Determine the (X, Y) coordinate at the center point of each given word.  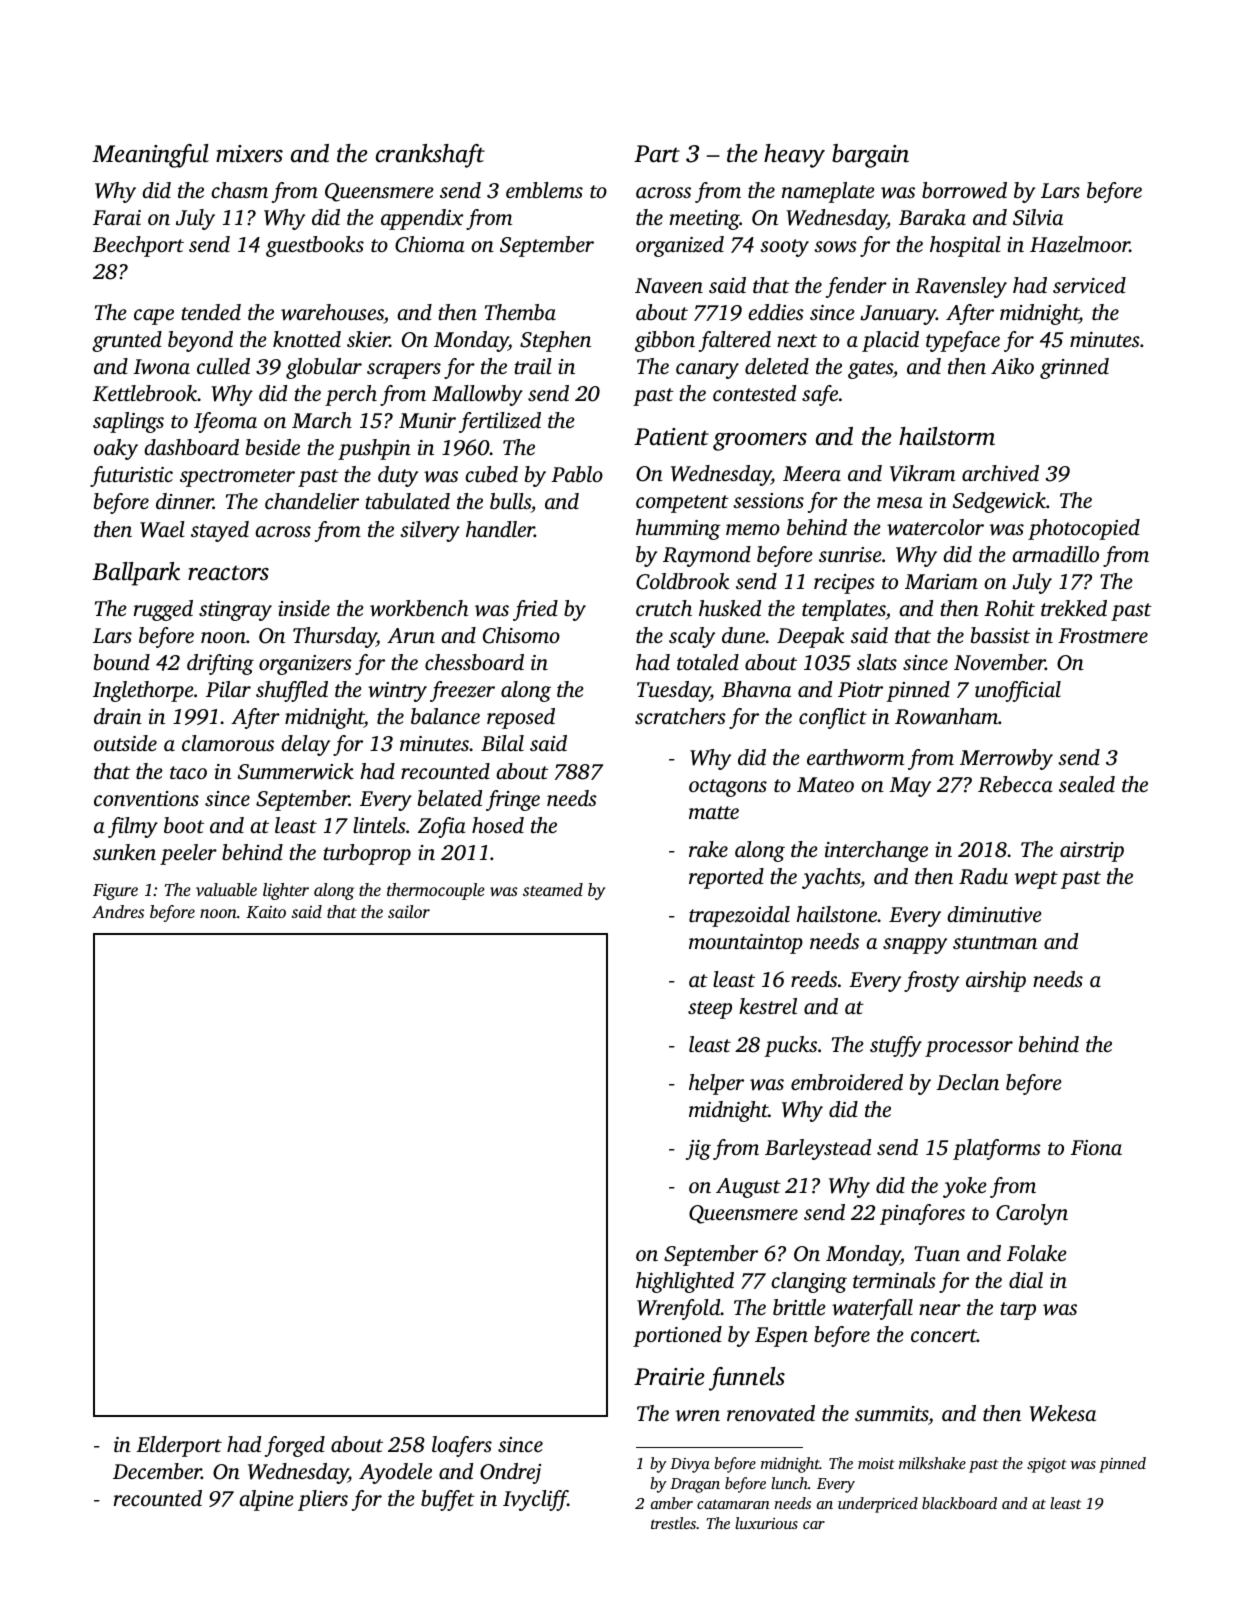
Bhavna (756, 689)
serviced (1089, 285)
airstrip (1092, 852)
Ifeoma (225, 422)
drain (118, 716)
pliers (323, 1500)
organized (680, 246)
